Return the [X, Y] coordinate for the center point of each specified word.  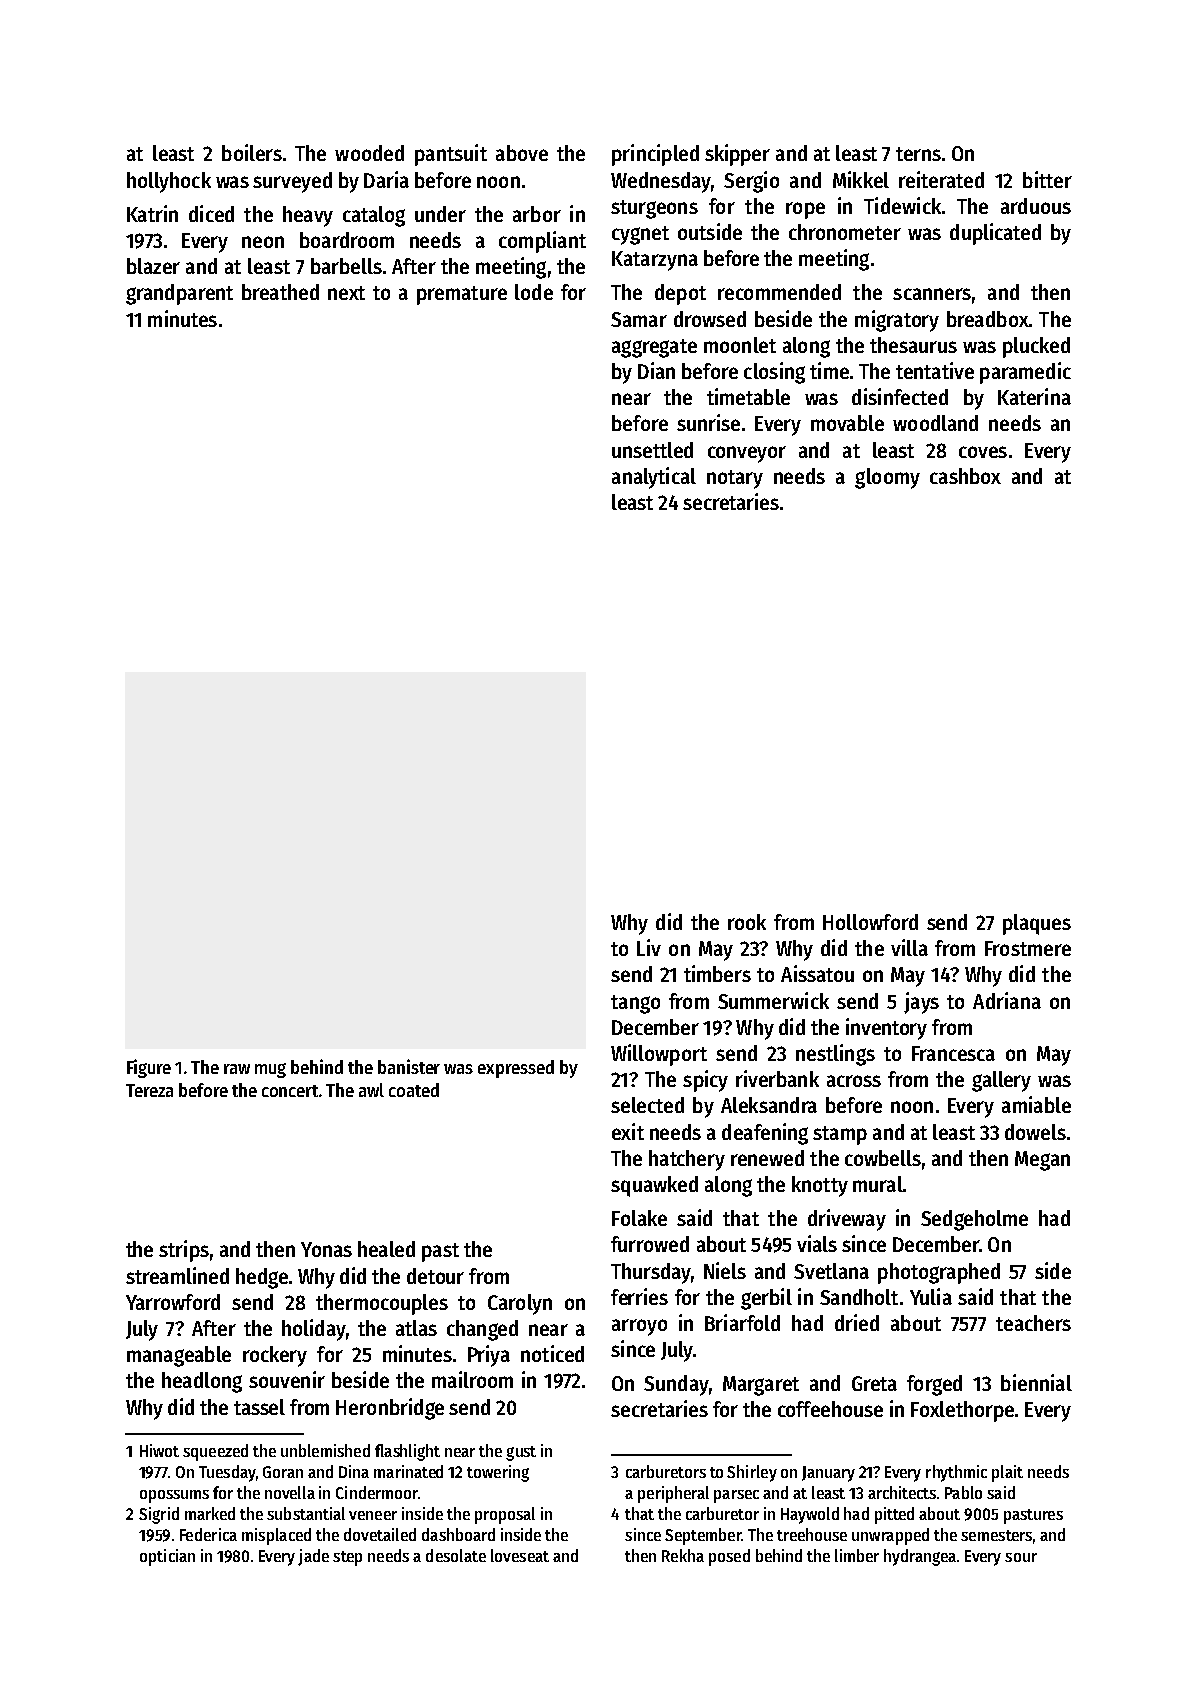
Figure [149, 1068]
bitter [1047, 179]
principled [655, 155]
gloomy [887, 478]
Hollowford [870, 922]
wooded [369, 153]
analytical [654, 478]
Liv [649, 947]
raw [237, 1069]
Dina [354, 1471]
